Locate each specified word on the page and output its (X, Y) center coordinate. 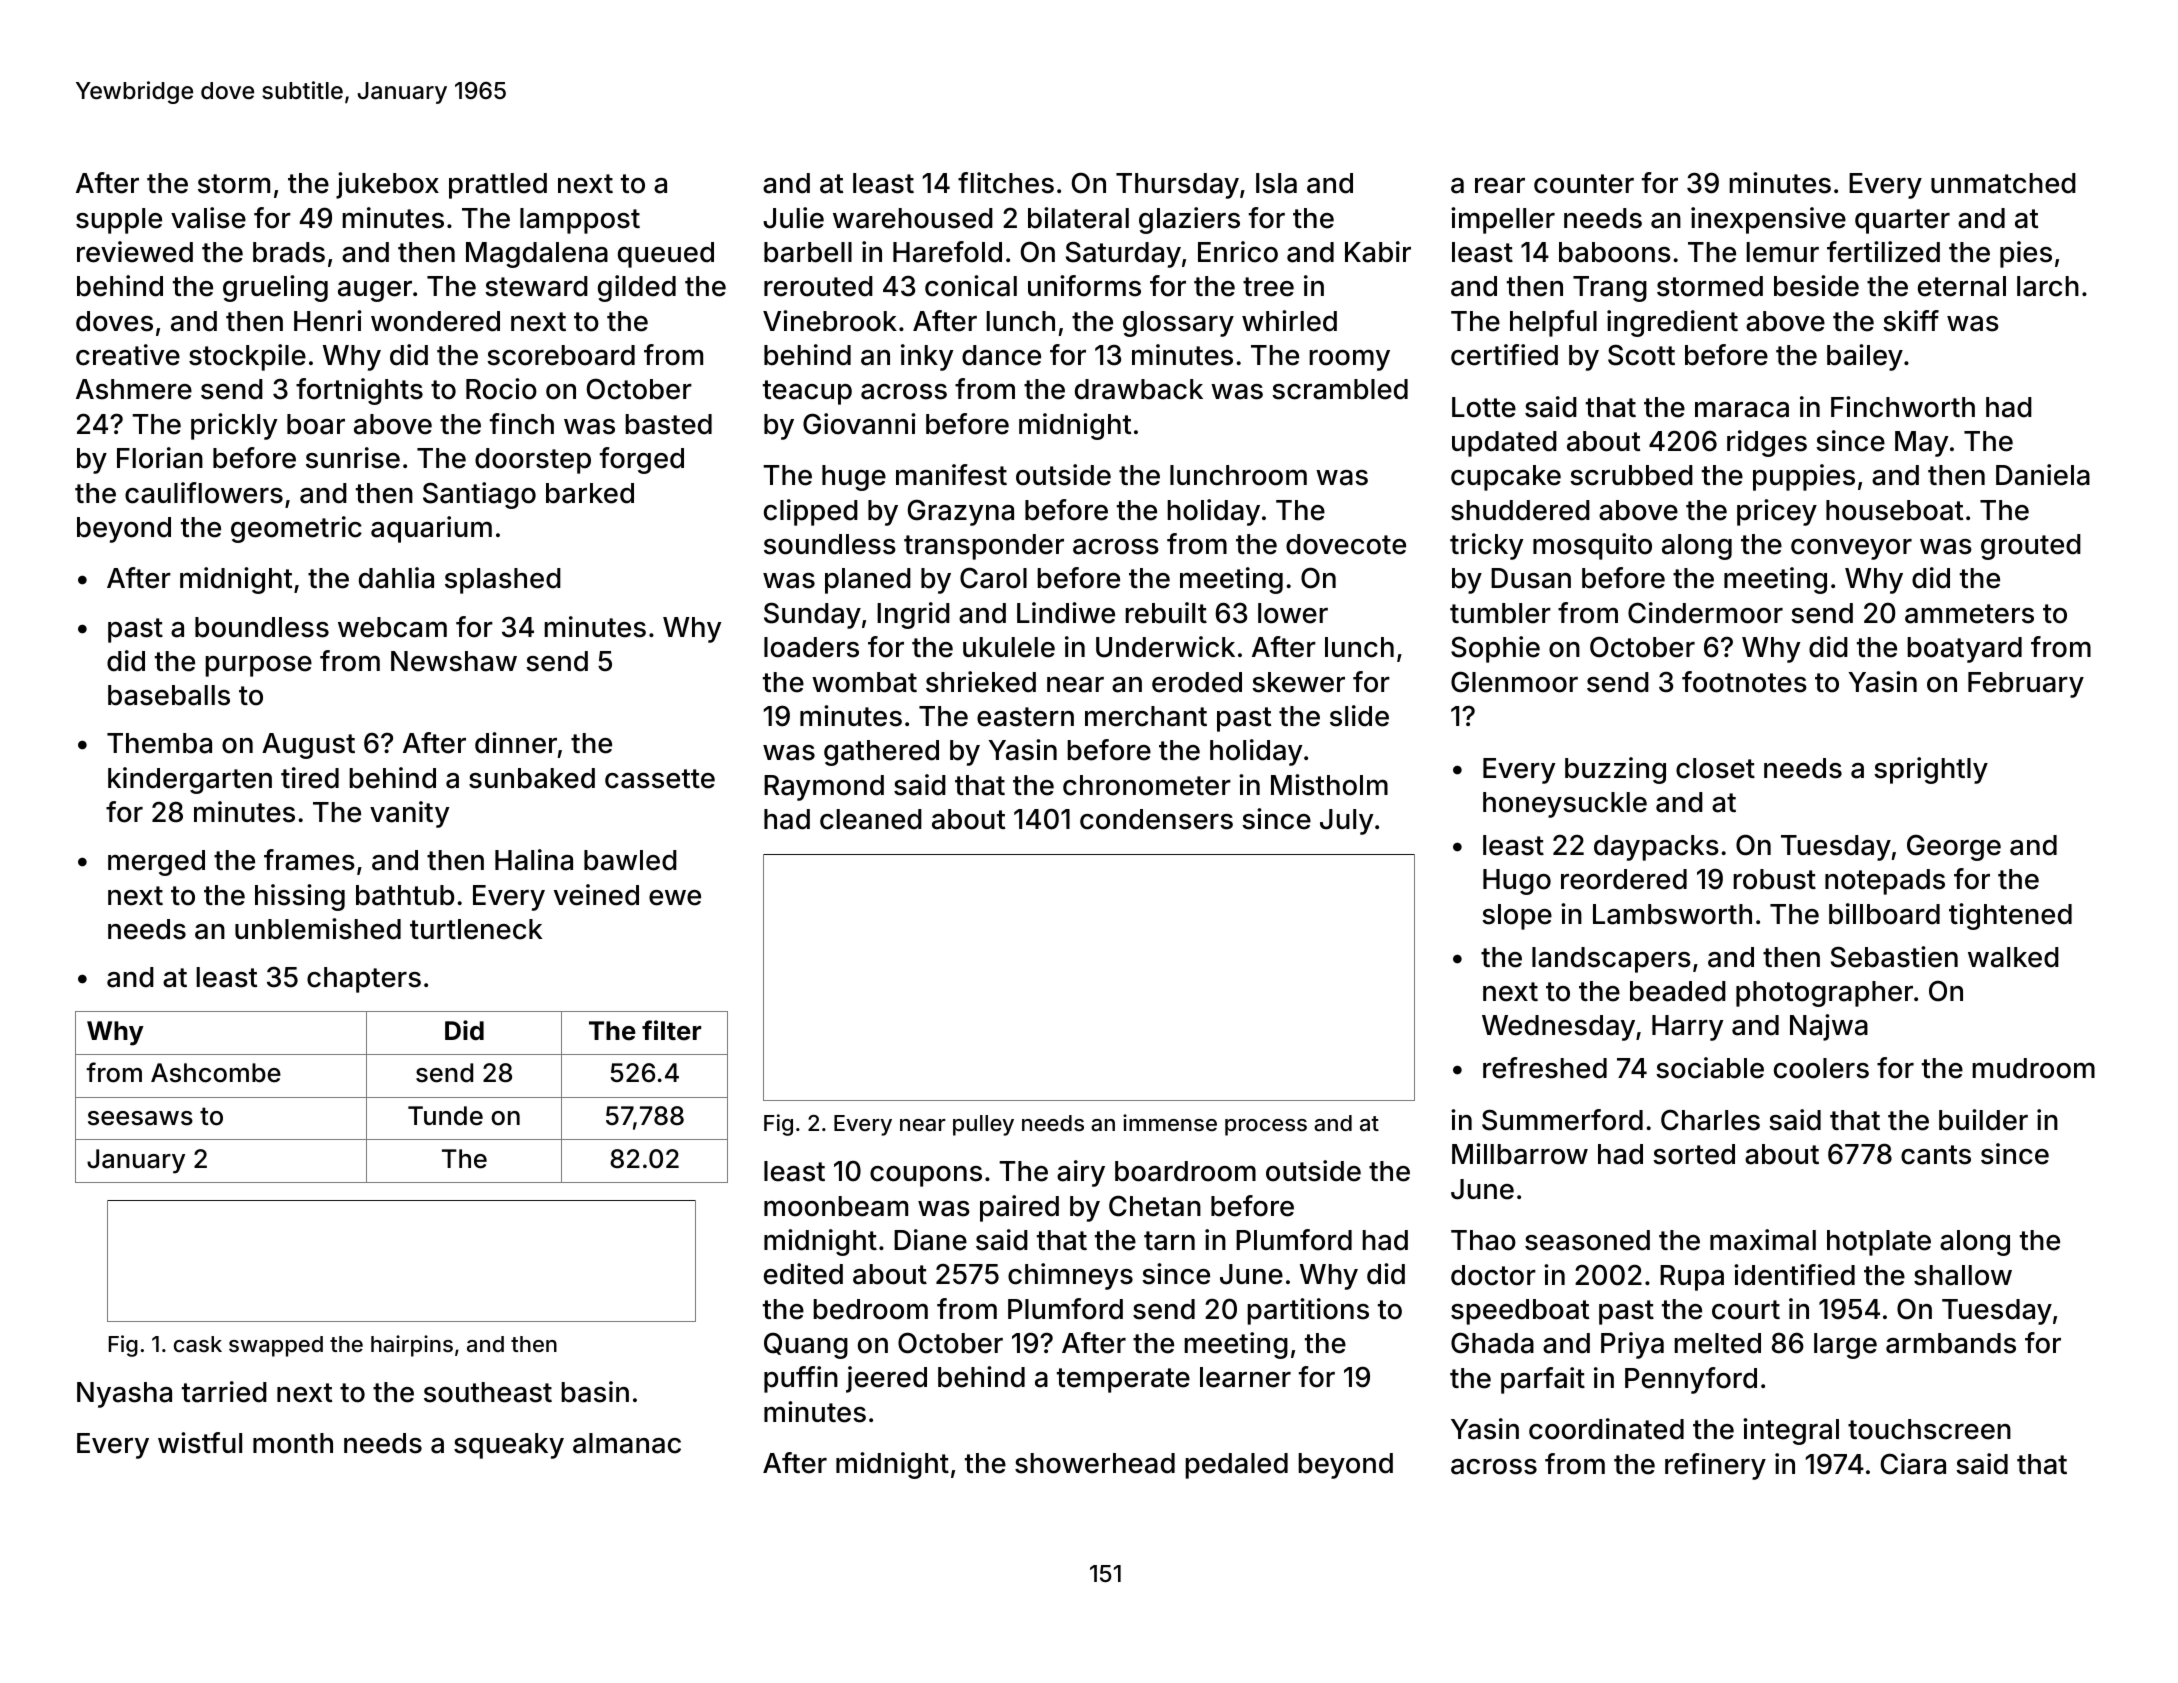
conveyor (1851, 549)
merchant (1146, 716)
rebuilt (1166, 613)
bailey (1865, 357)
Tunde (445, 1116)
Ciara (1913, 1464)
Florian (160, 458)
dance (1001, 355)
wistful (200, 1443)
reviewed (135, 252)
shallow (1963, 1275)
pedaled (1236, 1466)
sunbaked (532, 778)
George (1954, 848)
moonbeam (836, 1206)
